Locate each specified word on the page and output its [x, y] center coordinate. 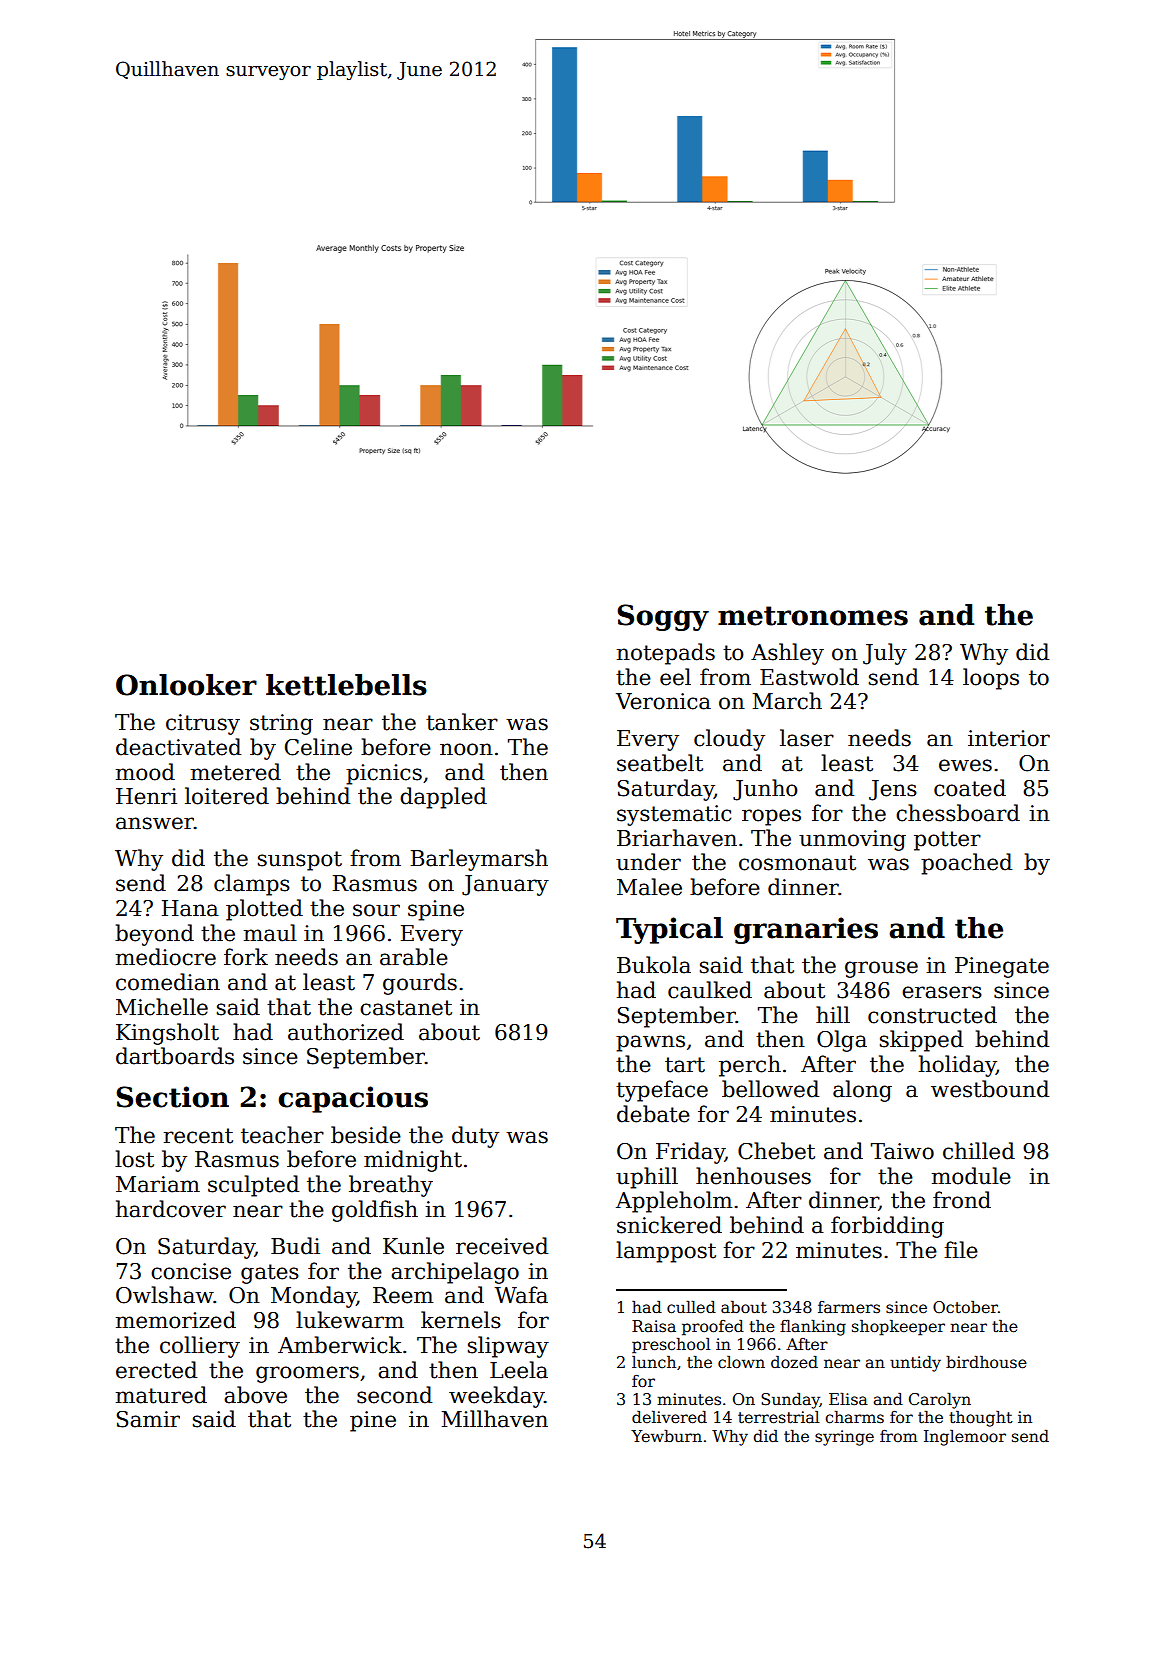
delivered [669, 1417]
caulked [710, 990]
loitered [227, 796]
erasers [942, 992]
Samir [148, 1419]
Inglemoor [965, 1438]
